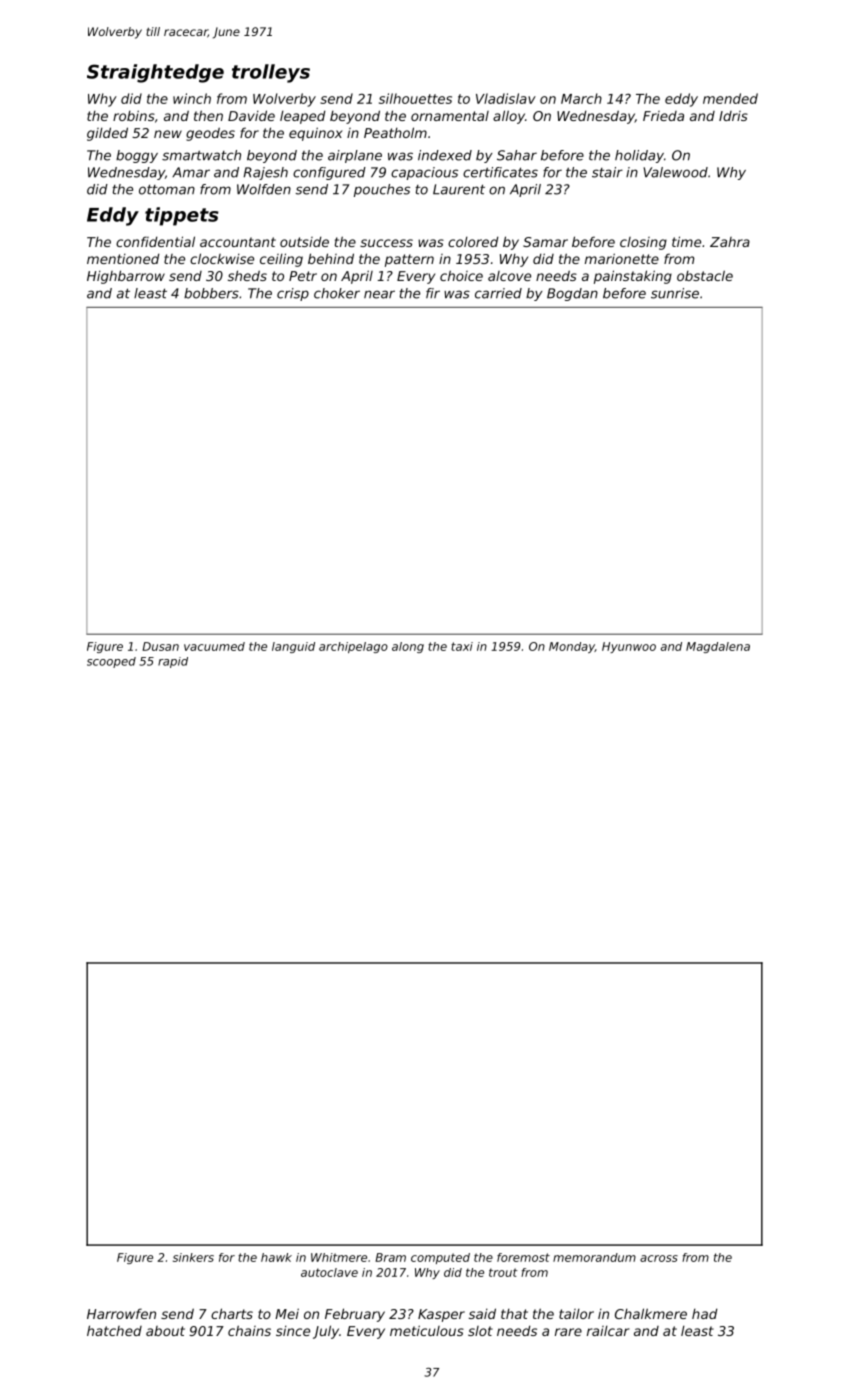 The image size is (849, 1400). Describe the element at coordinates (353, 647) in the screenshot. I see `archipelago` at that location.
